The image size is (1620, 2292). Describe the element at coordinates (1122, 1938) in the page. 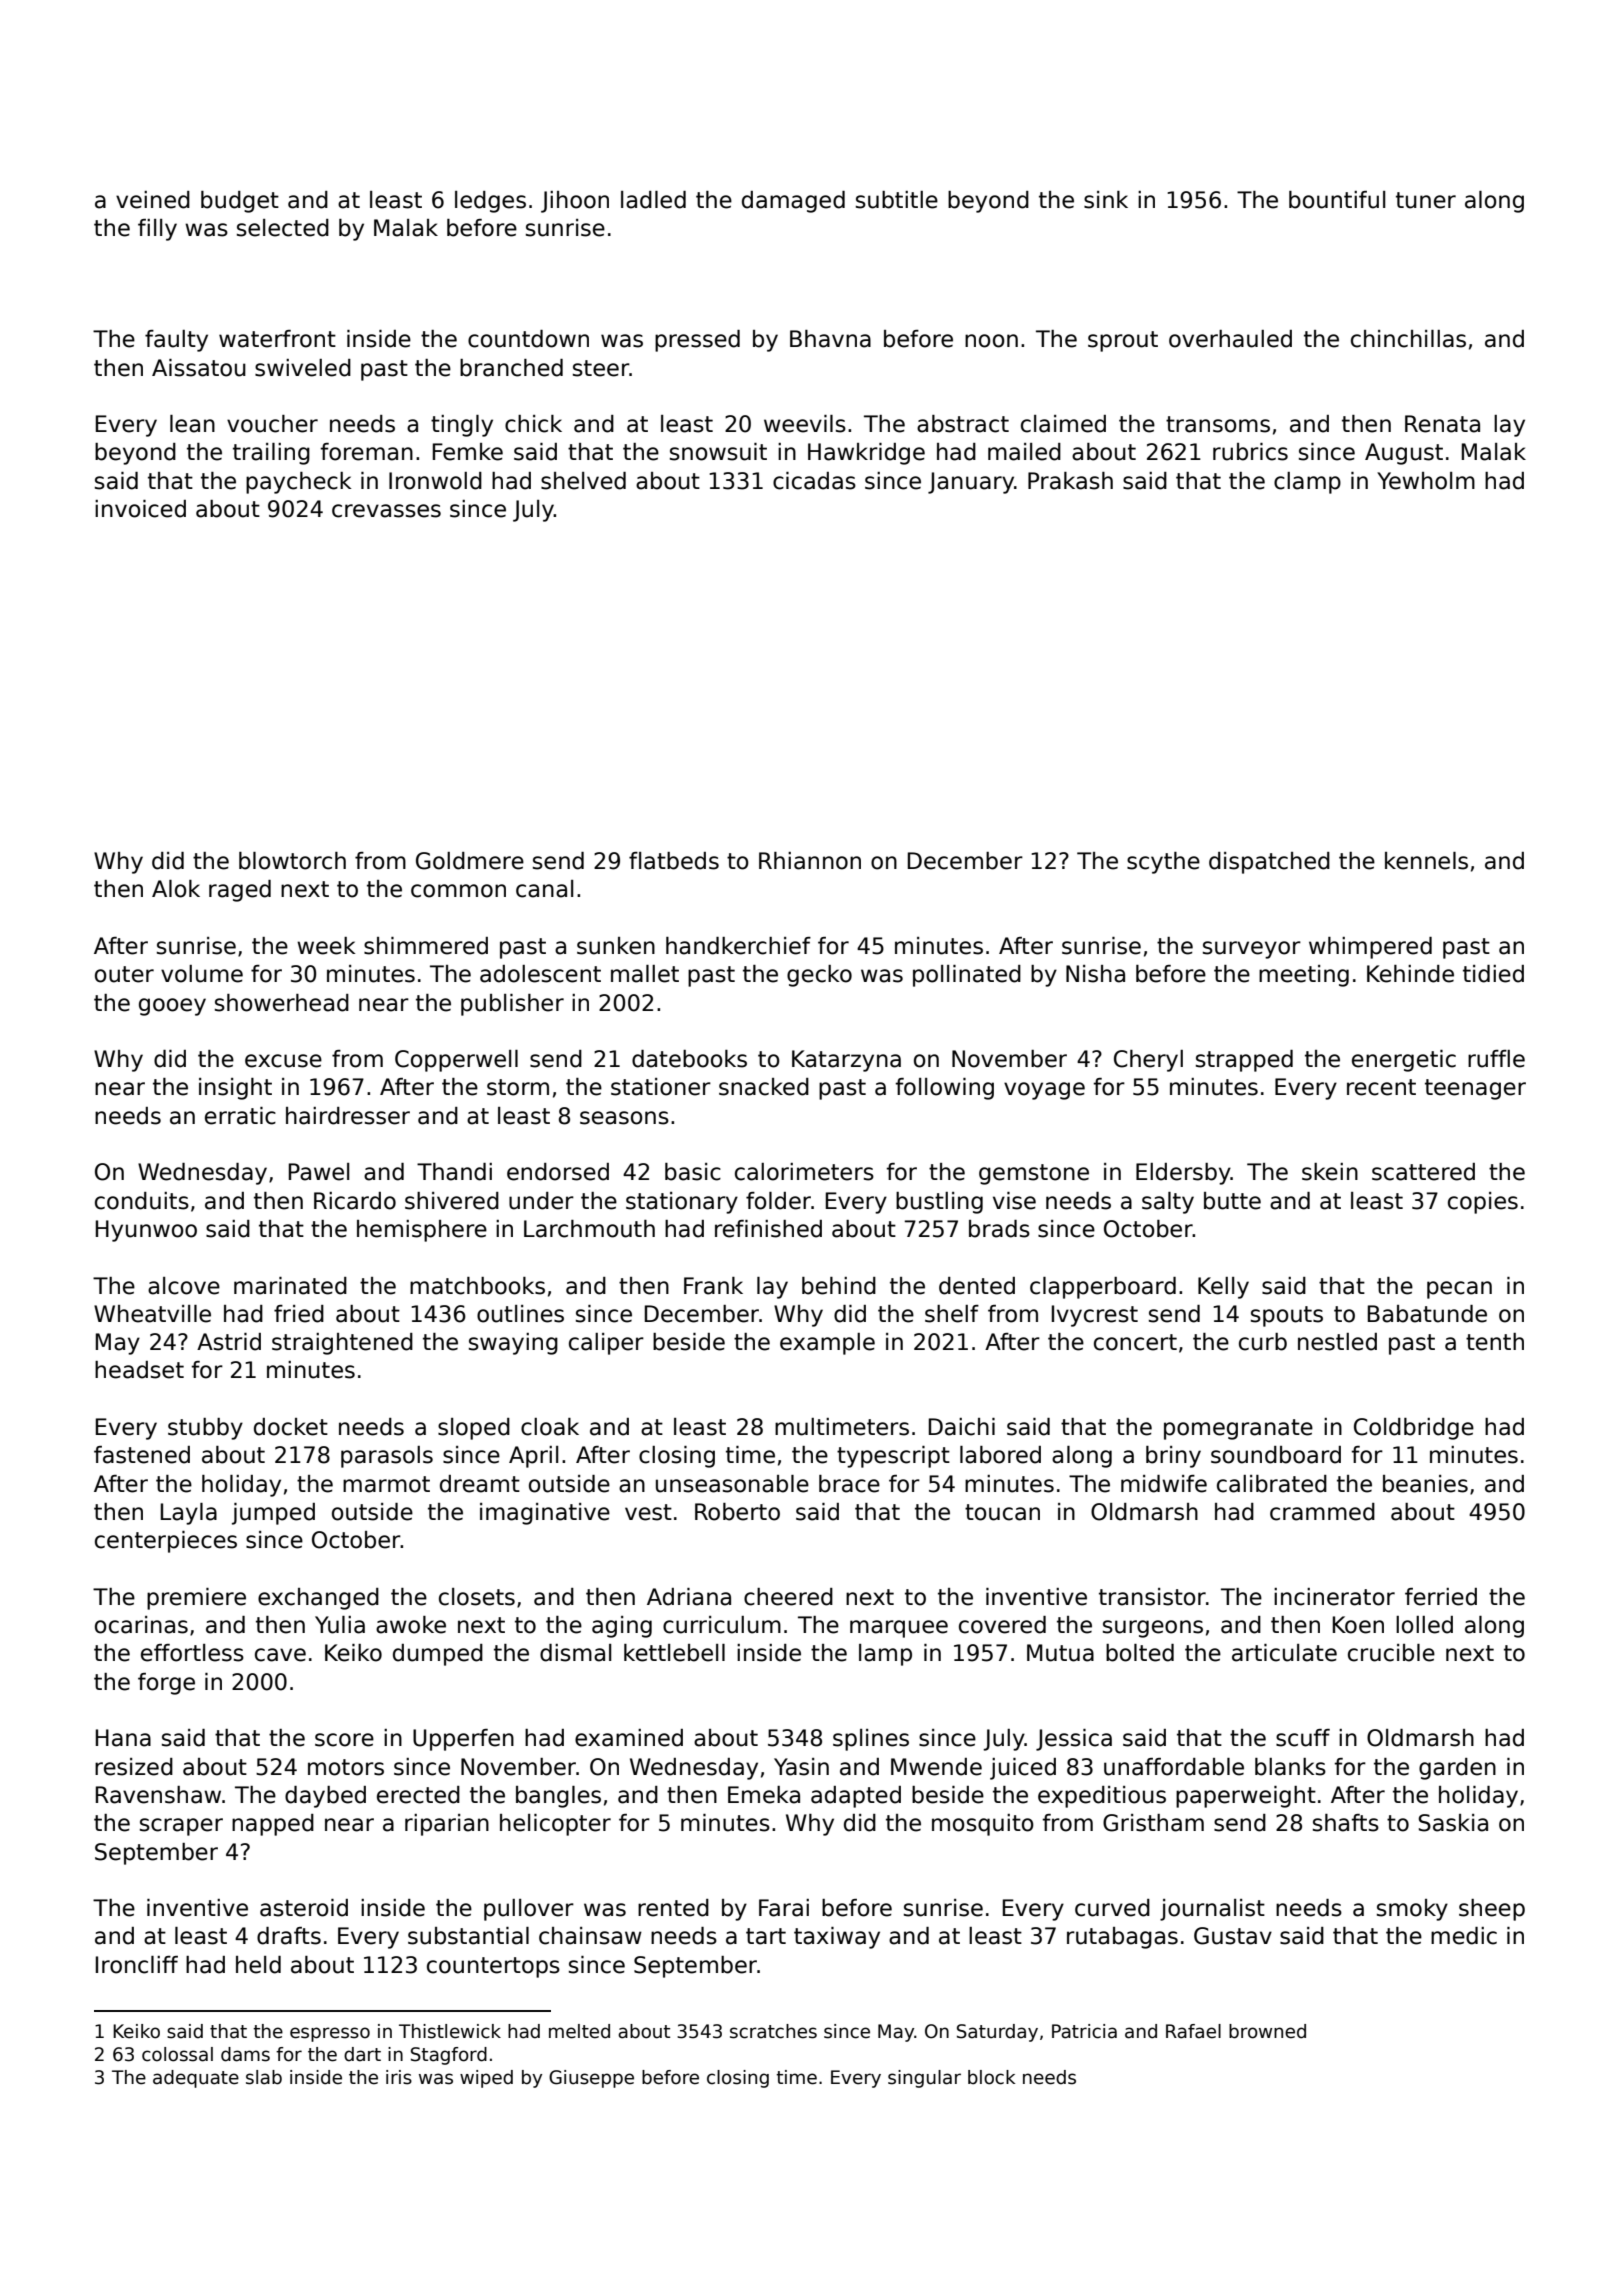

I see `rutabagas` at that location.
